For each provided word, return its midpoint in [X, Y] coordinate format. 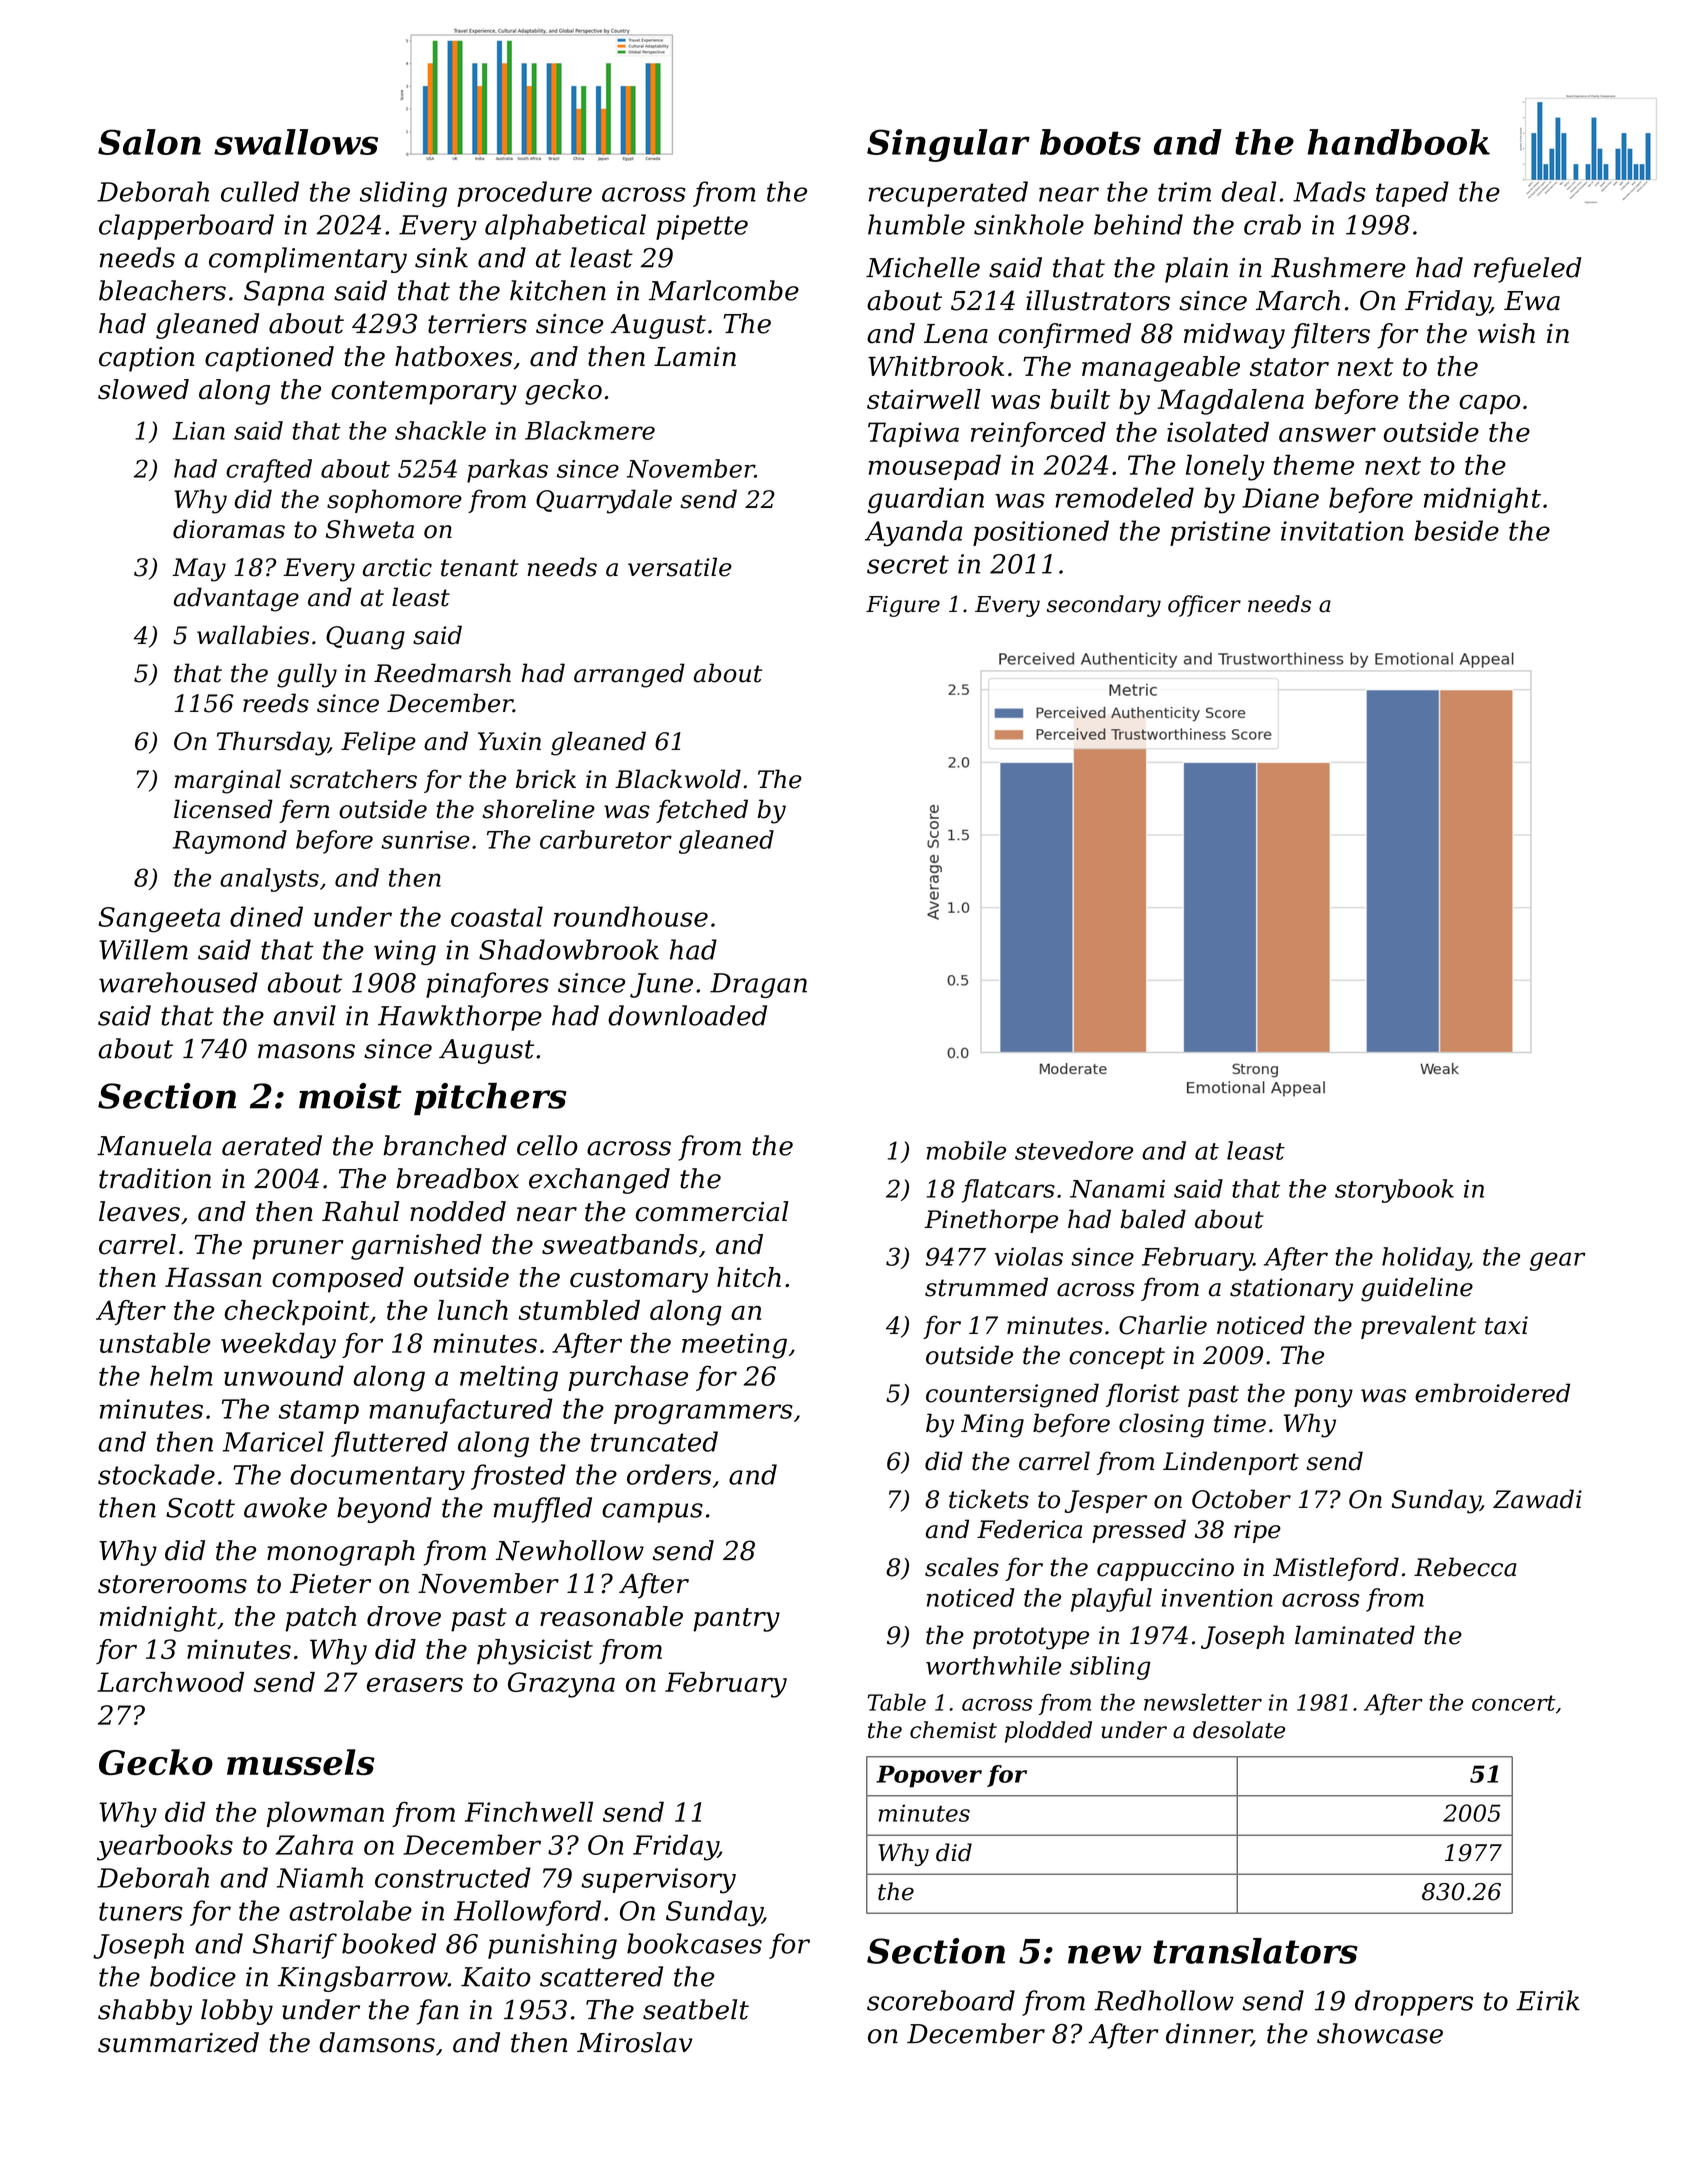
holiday [1425, 1259]
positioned [1041, 533]
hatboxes [453, 356]
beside [1457, 530]
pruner [297, 1250]
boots [1090, 142]
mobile [966, 1150]
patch [320, 1619]
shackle [440, 430]
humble [916, 224]
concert [1514, 1703]
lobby [237, 2012]
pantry [736, 1620]
